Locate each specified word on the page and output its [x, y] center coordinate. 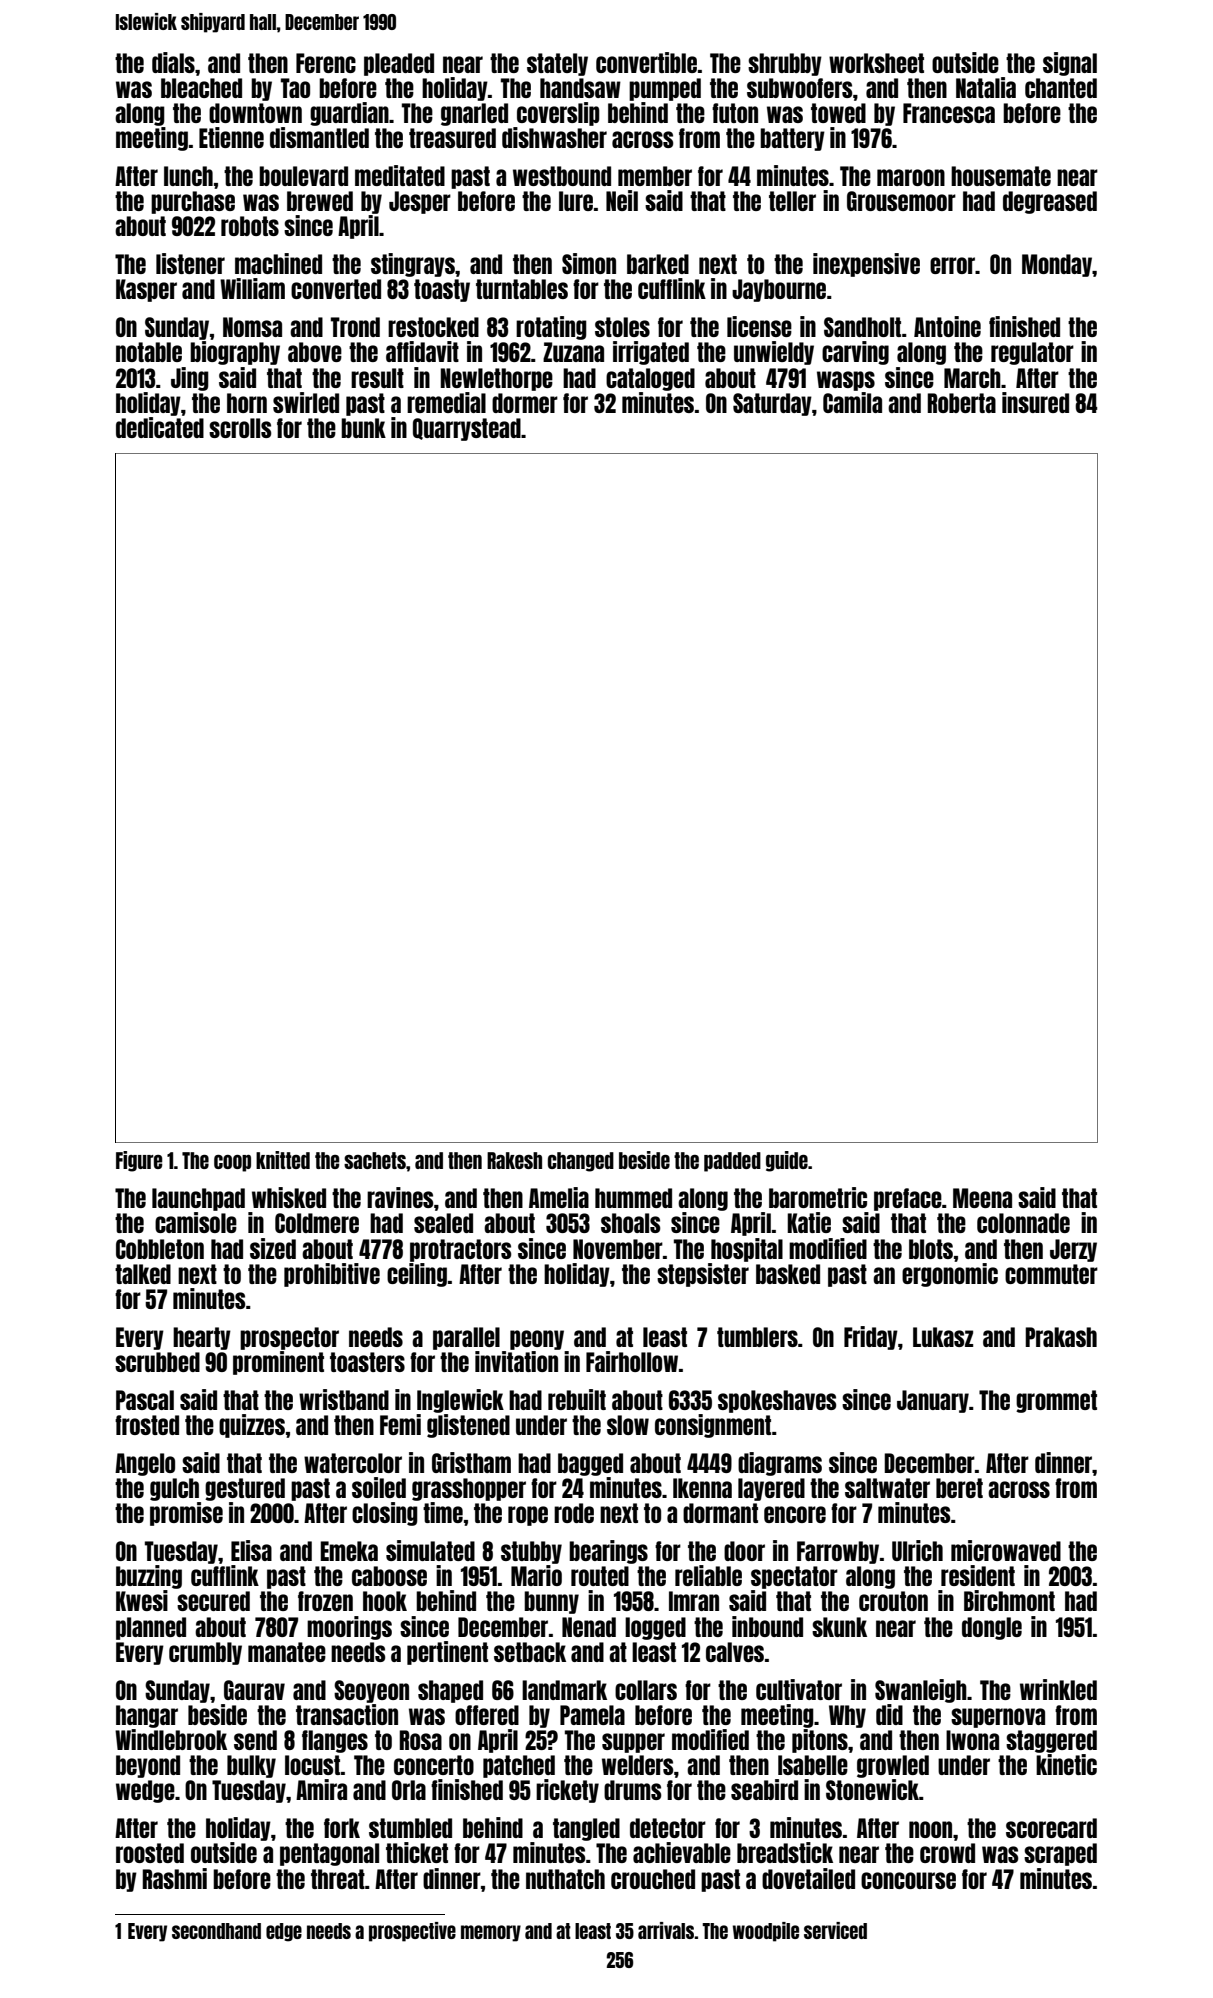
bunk [363, 428]
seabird [764, 1789]
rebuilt [577, 1399]
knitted [283, 1160]
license [759, 326]
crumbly [205, 1653]
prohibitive [332, 1275]
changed [581, 1162]
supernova [998, 1718]
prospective [412, 1932]
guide [787, 1161]
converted [336, 289]
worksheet [876, 63]
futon [735, 113]
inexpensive [866, 265]
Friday [871, 1338]
